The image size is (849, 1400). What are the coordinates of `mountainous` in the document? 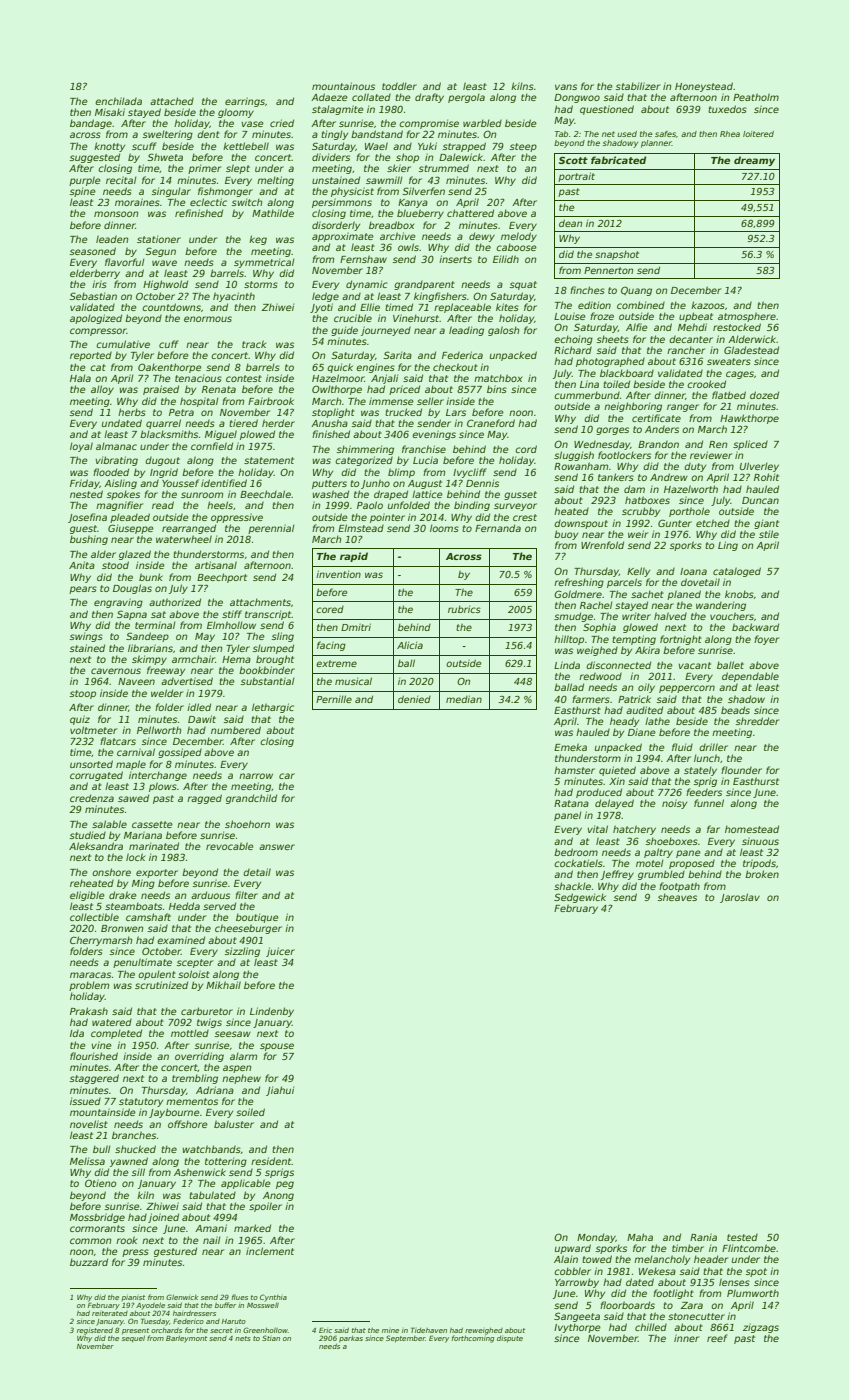 It's located at (343, 86).
